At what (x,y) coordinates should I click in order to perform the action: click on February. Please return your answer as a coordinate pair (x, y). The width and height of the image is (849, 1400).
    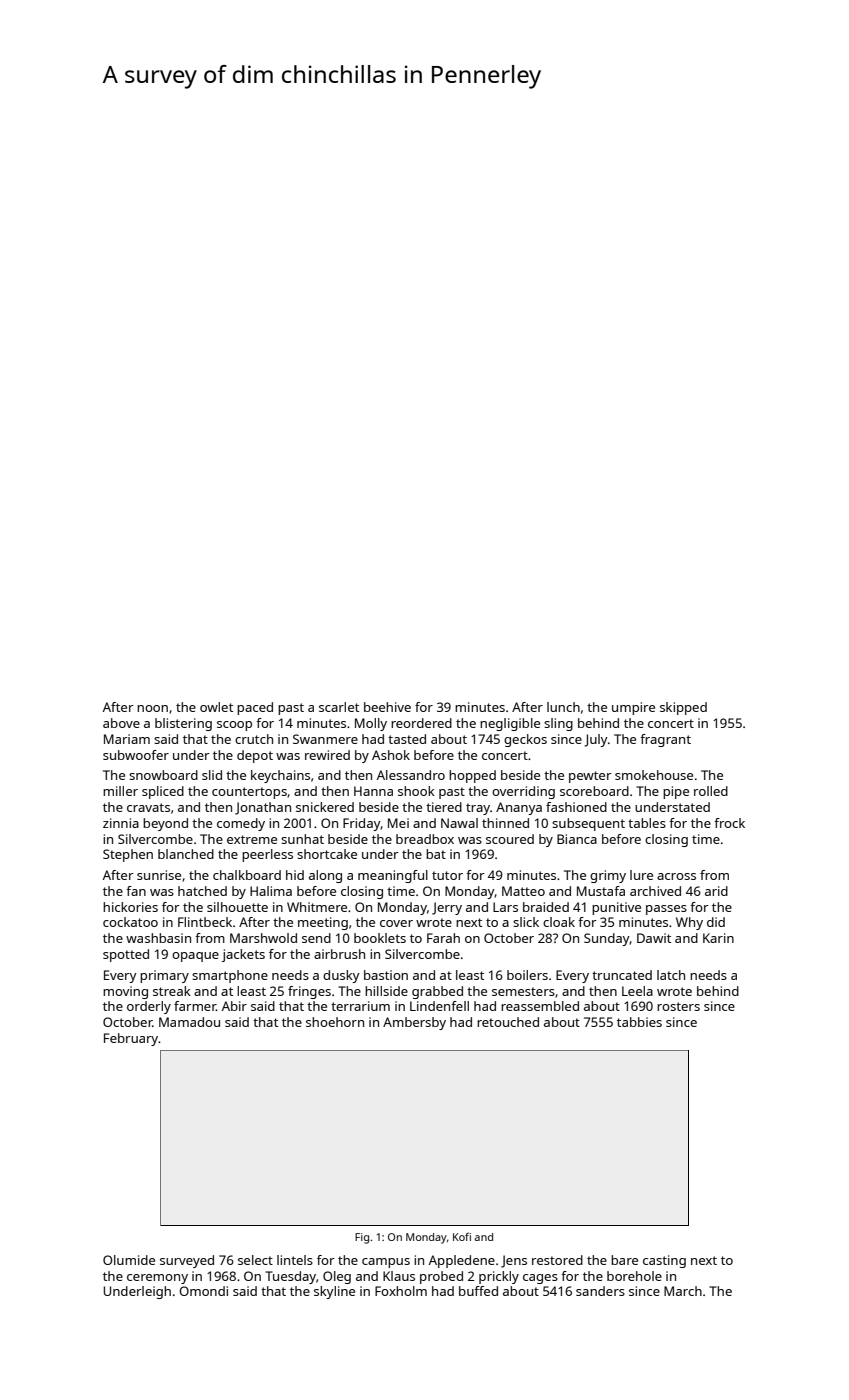
    Looking at the image, I should click on (131, 1039).
